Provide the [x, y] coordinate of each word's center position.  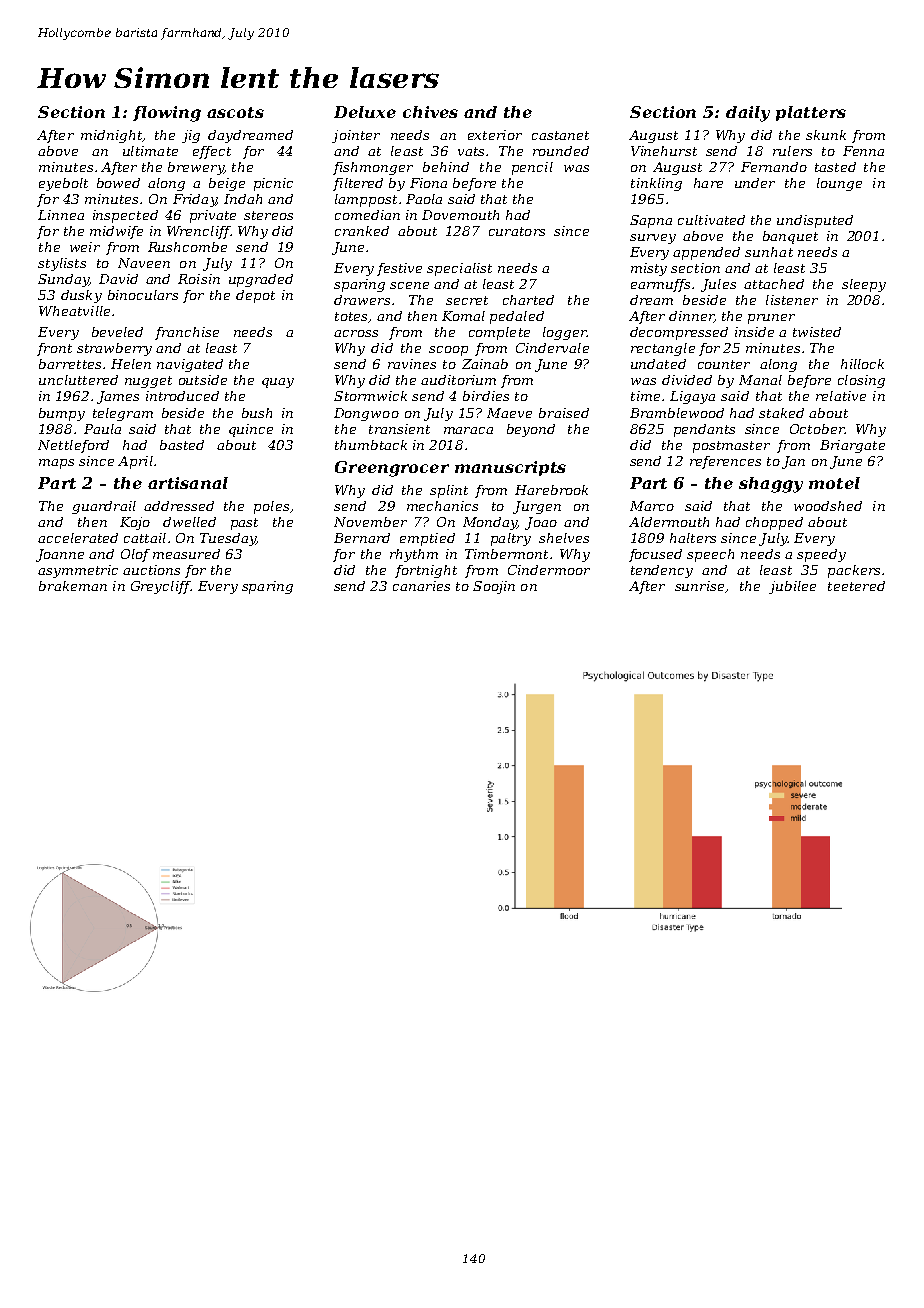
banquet [790, 237]
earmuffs [660, 285]
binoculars [143, 295]
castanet [560, 135]
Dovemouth [460, 215]
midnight [111, 136]
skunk [826, 135]
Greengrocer [392, 469]
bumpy [62, 414]
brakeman [73, 586]
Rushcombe [187, 247]
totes [351, 316]
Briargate [852, 446]
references [725, 462]
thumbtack [371, 445]
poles [271, 507]
